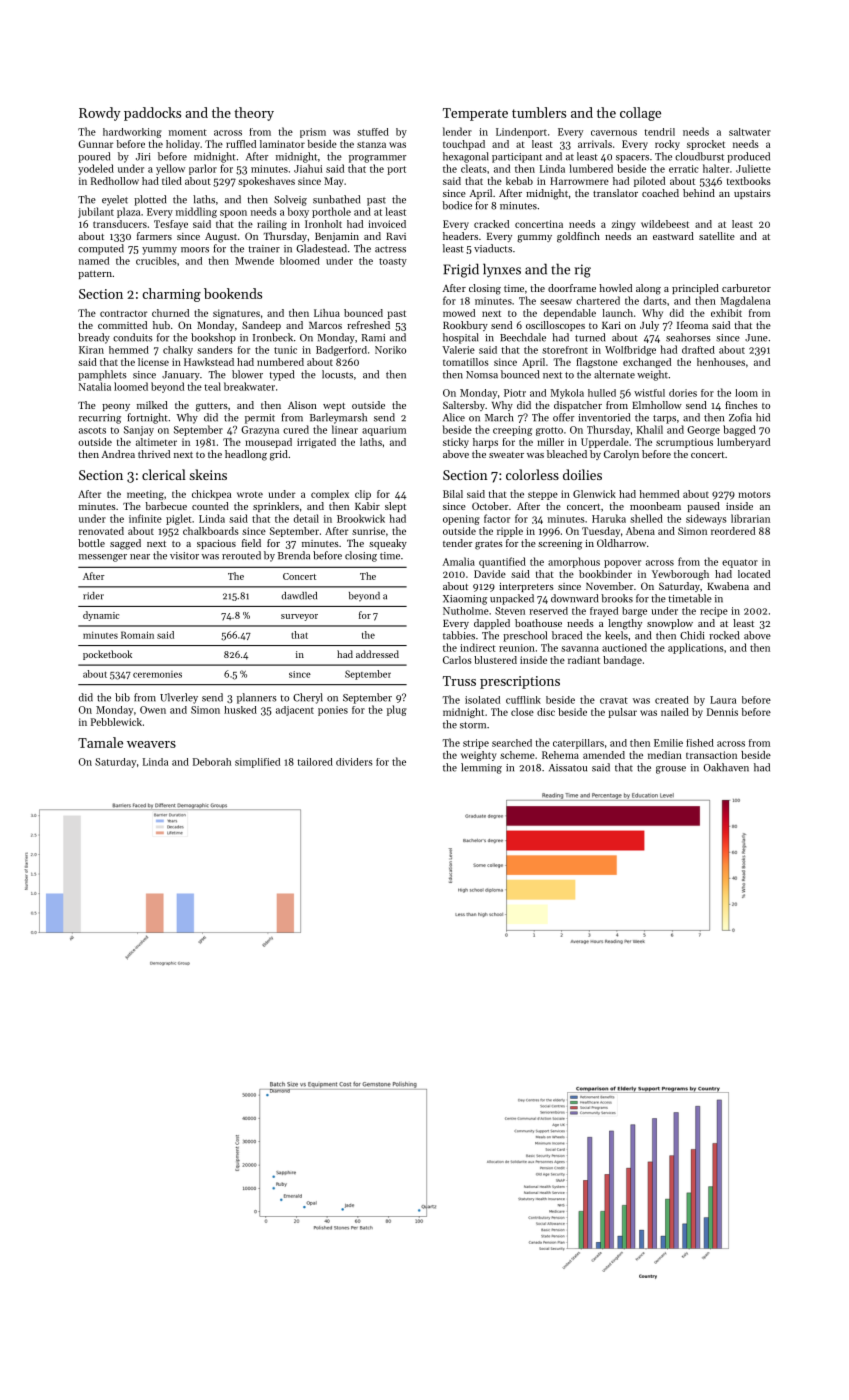 The image size is (849, 1400). I want to click on theory, so click(254, 114).
